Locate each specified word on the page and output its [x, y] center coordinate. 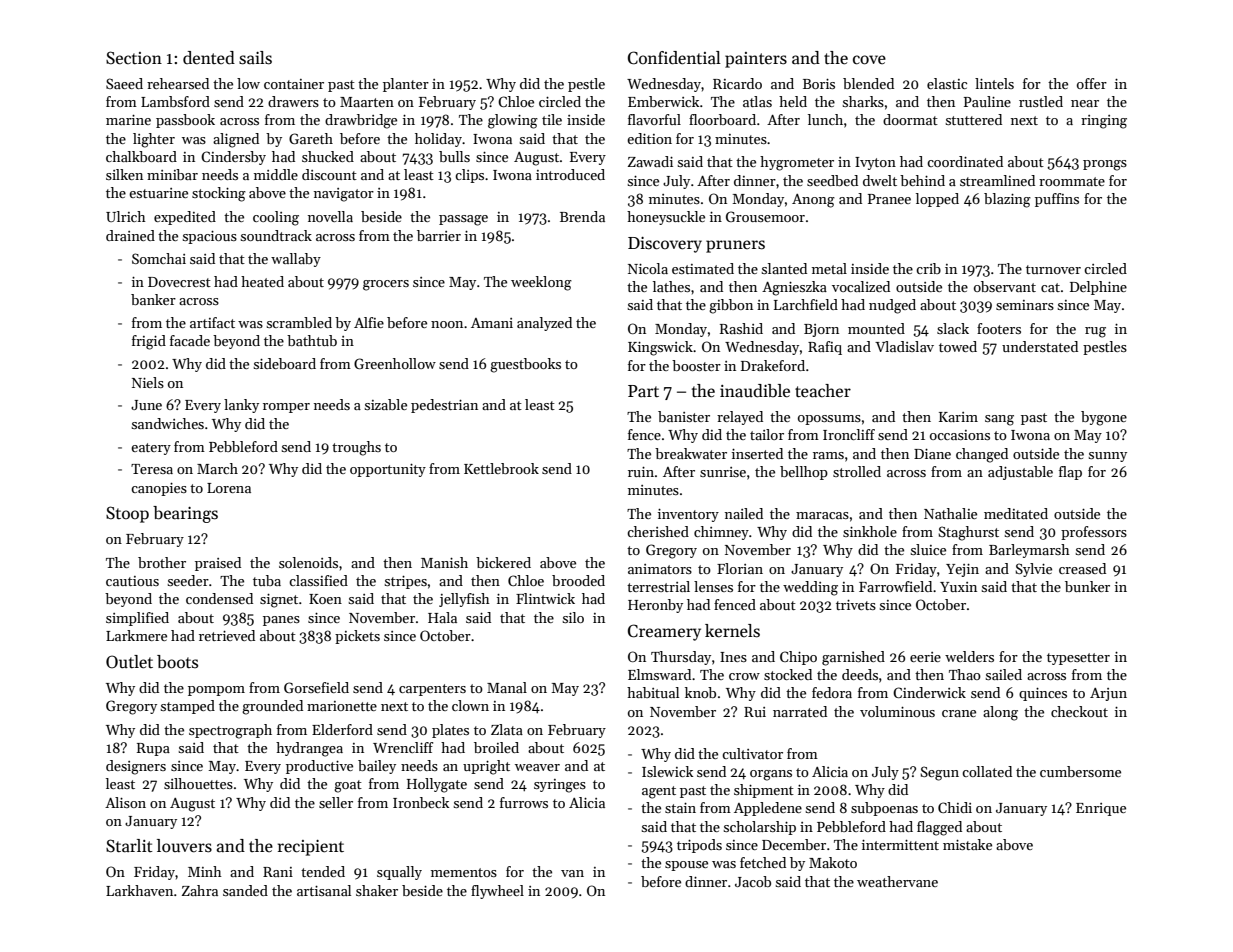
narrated [800, 711]
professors [1094, 533]
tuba [267, 580]
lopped [937, 200]
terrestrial [658, 586]
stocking [219, 194]
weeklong [541, 283]
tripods [699, 846]
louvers [184, 846]
